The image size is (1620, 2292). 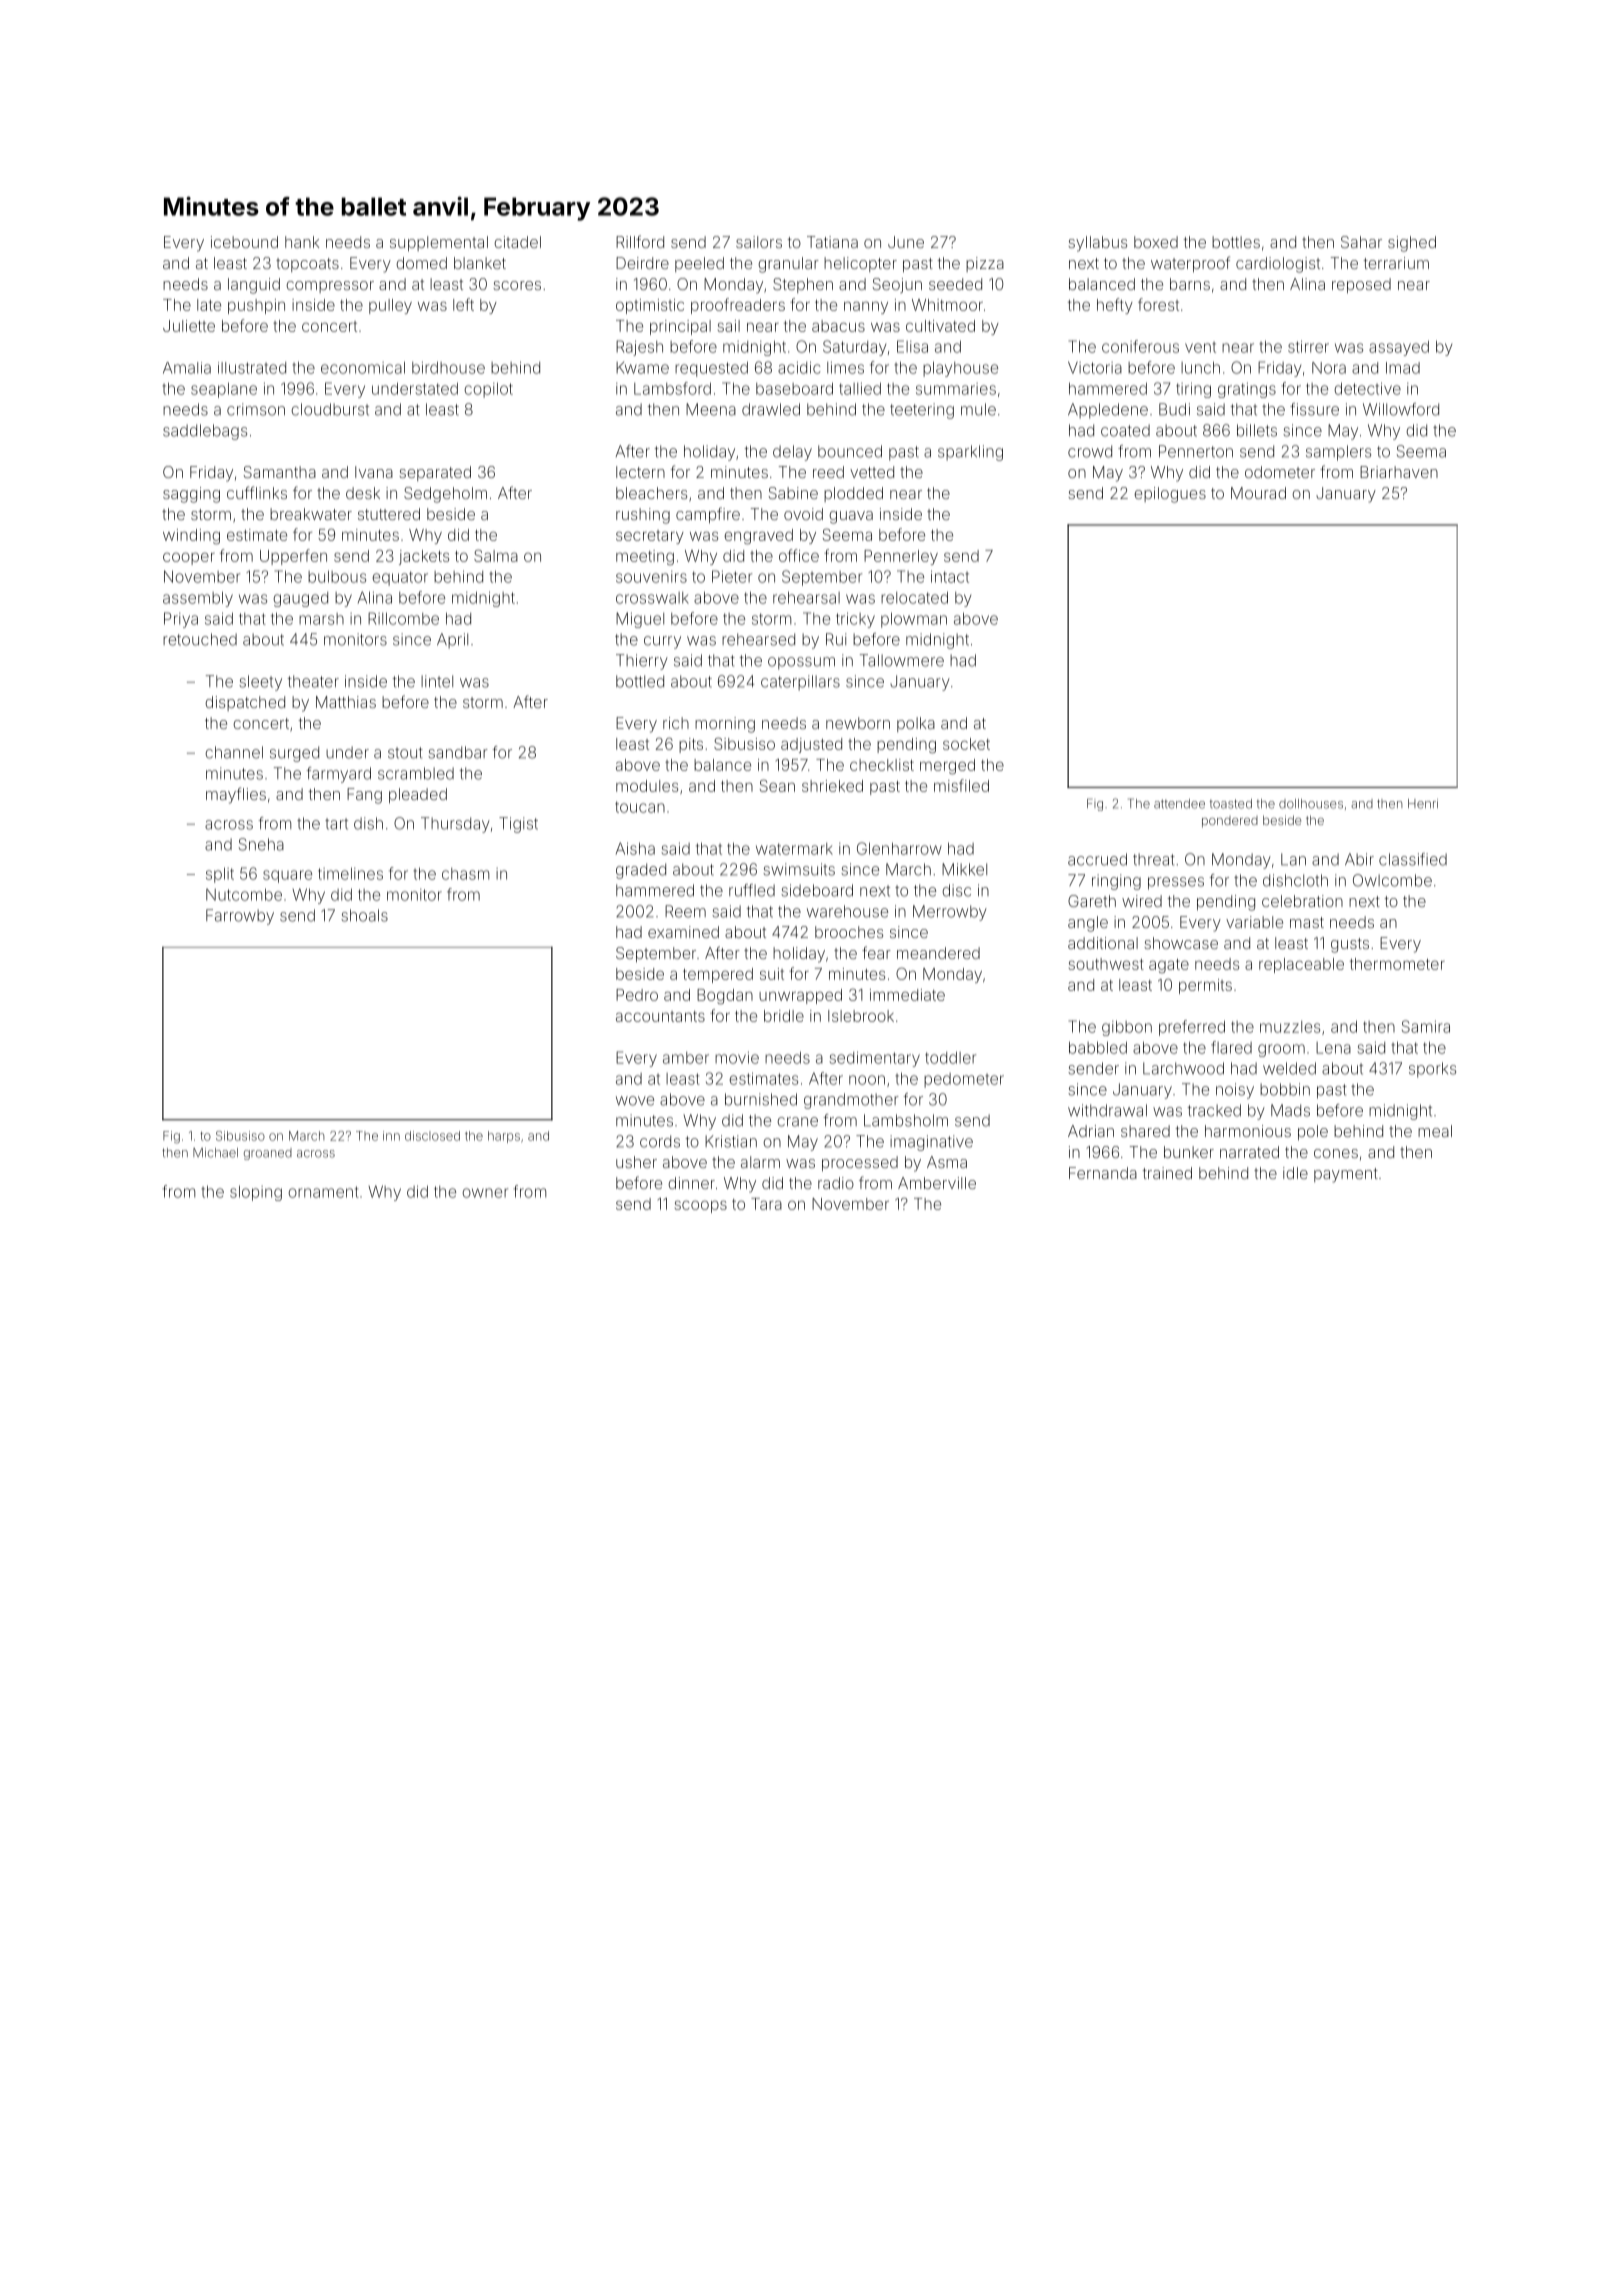 What do you see at coordinates (1179, 804) in the screenshot?
I see `attendee` at bounding box center [1179, 804].
